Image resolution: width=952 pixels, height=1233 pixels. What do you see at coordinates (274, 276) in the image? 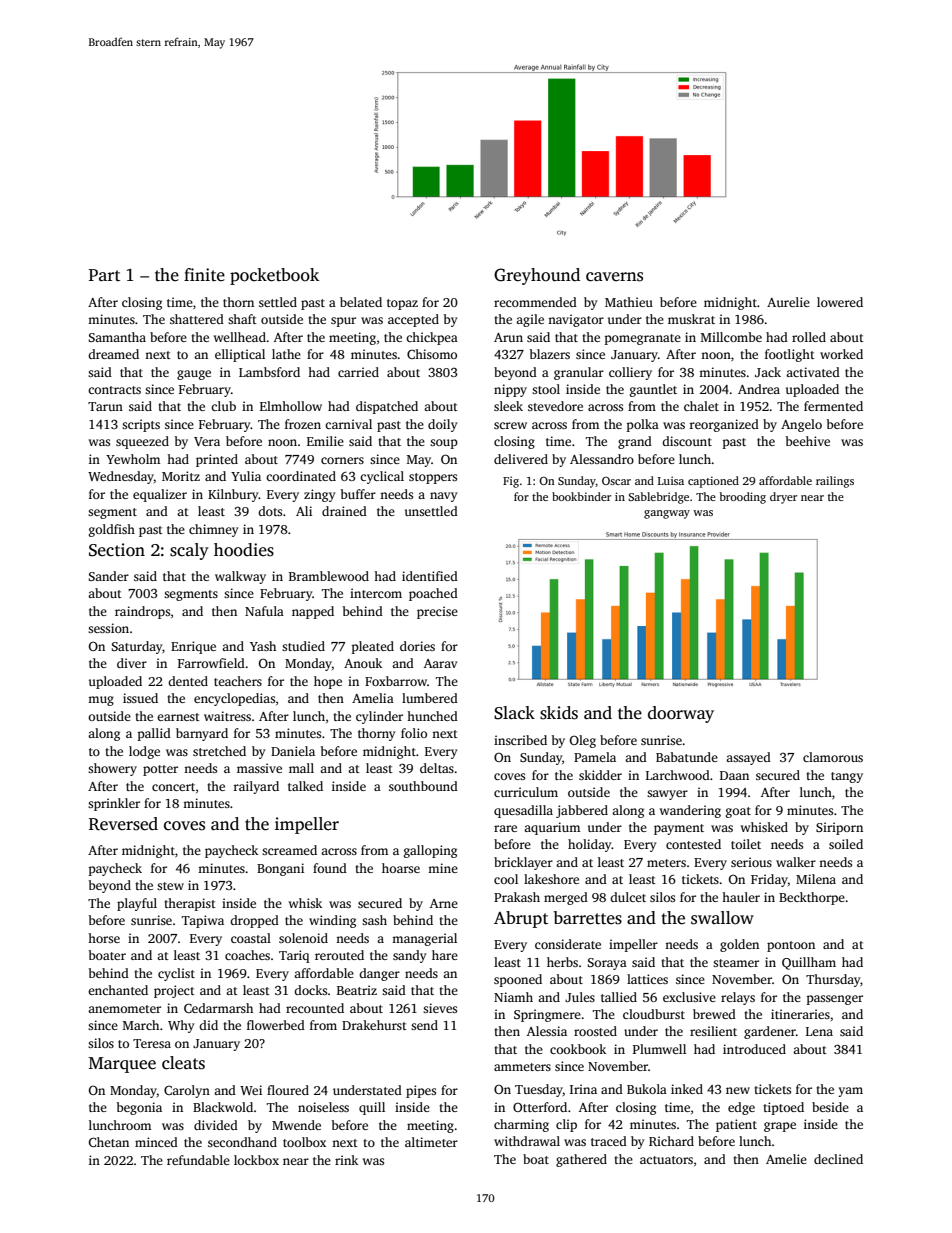
I see `pocketbook` at bounding box center [274, 276].
